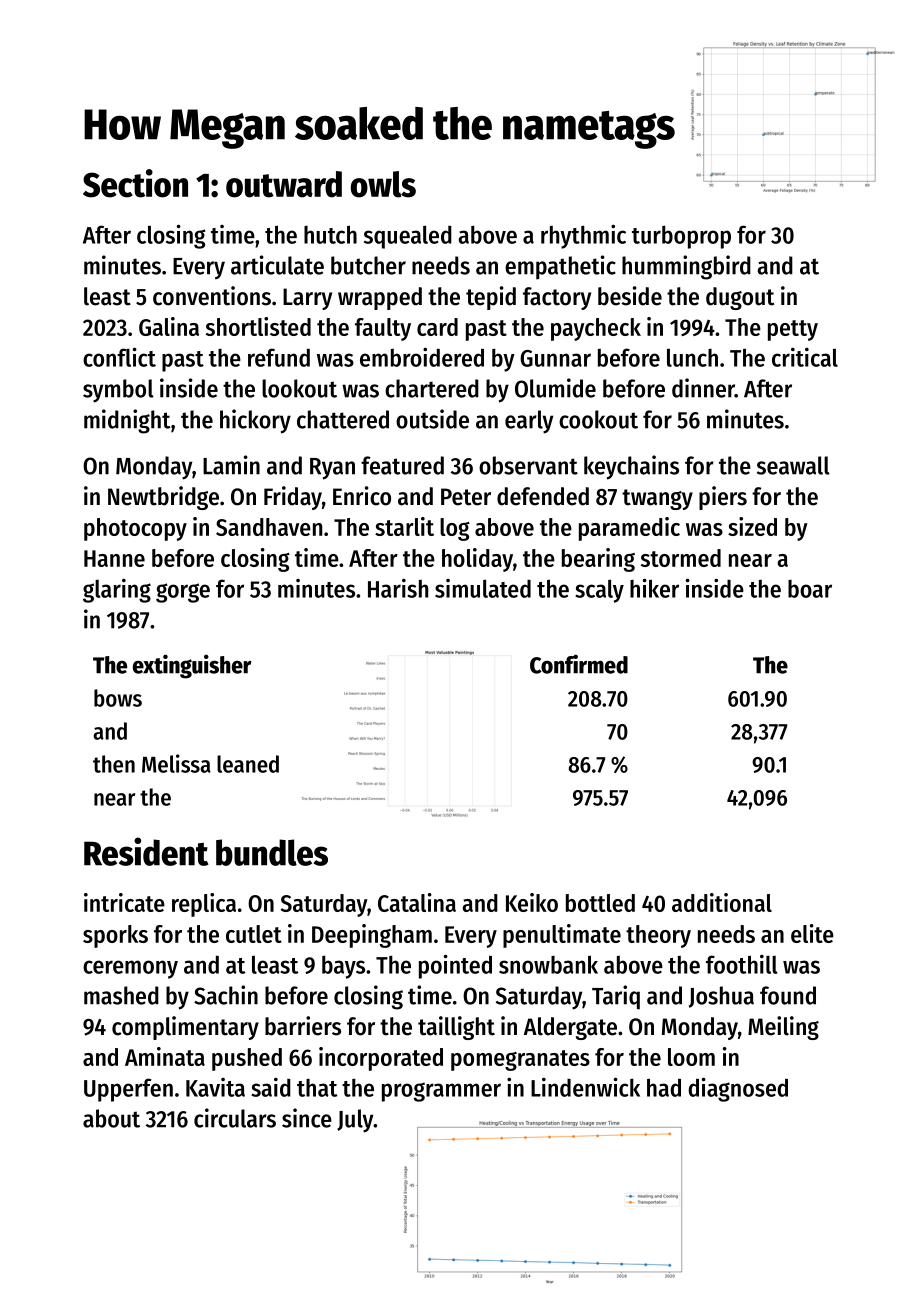 The height and width of the document is (1311, 924). Describe the element at coordinates (528, 465) in the document. I see `observant` at that location.
